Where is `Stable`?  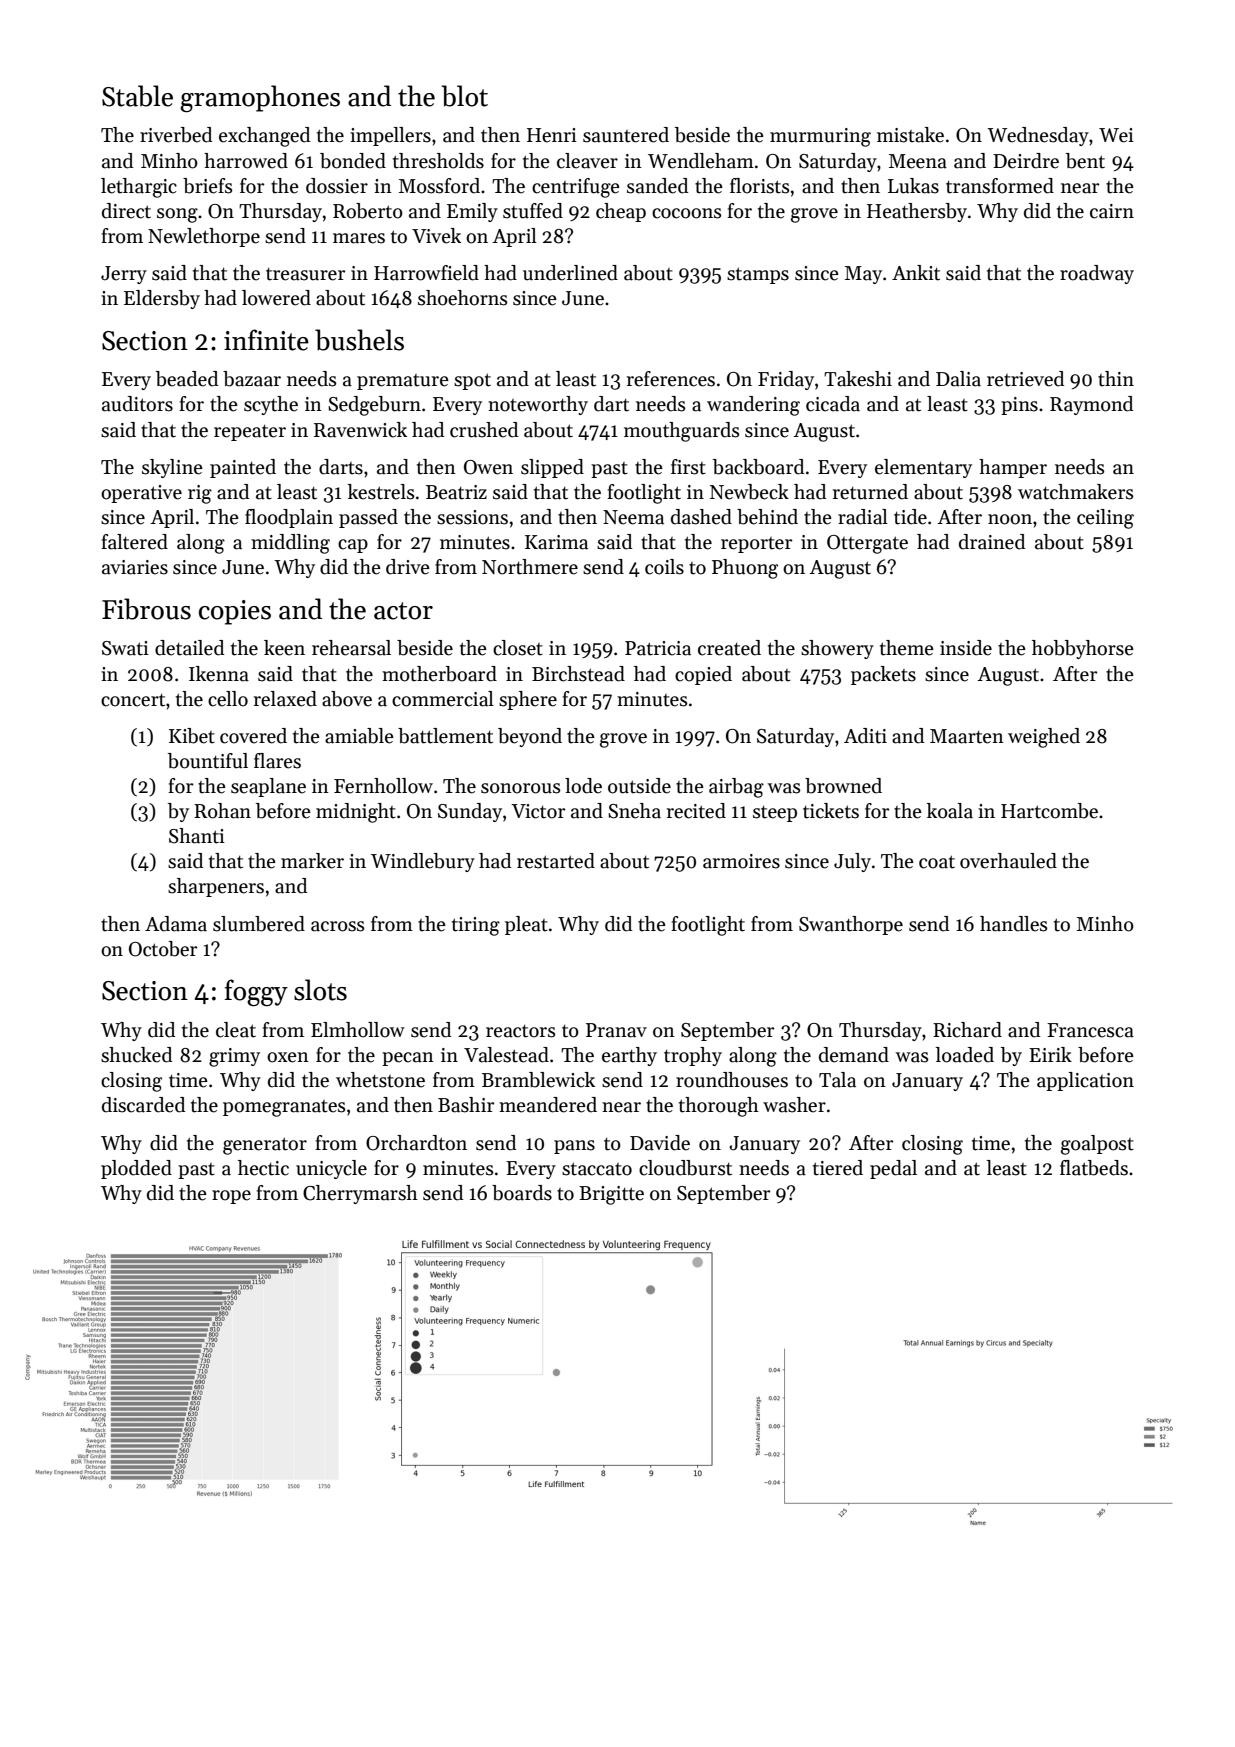 Stable is located at coordinates (137, 96).
